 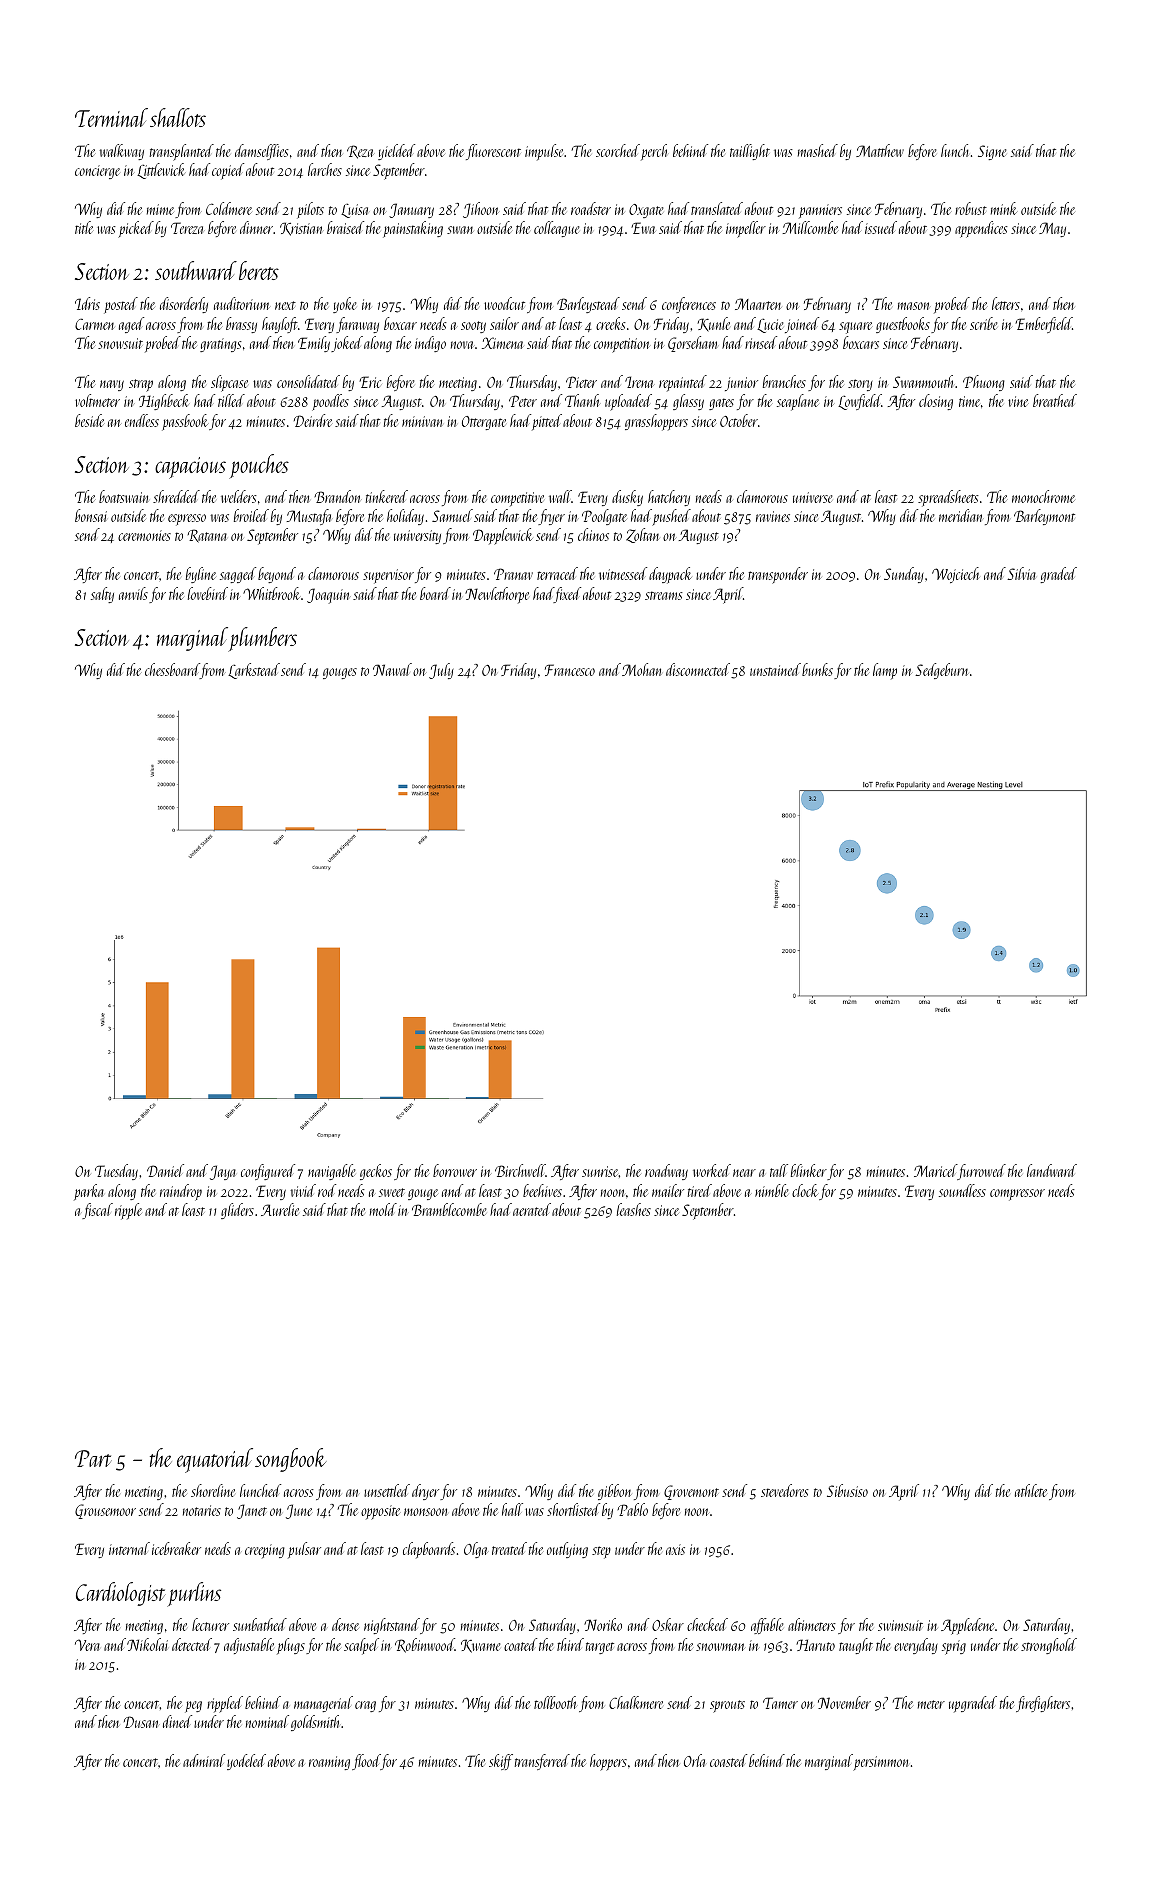 What do you see at coordinates (668, 1624) in the screenshot?
I see `Oskar` at bounding box center [668, 1624].
